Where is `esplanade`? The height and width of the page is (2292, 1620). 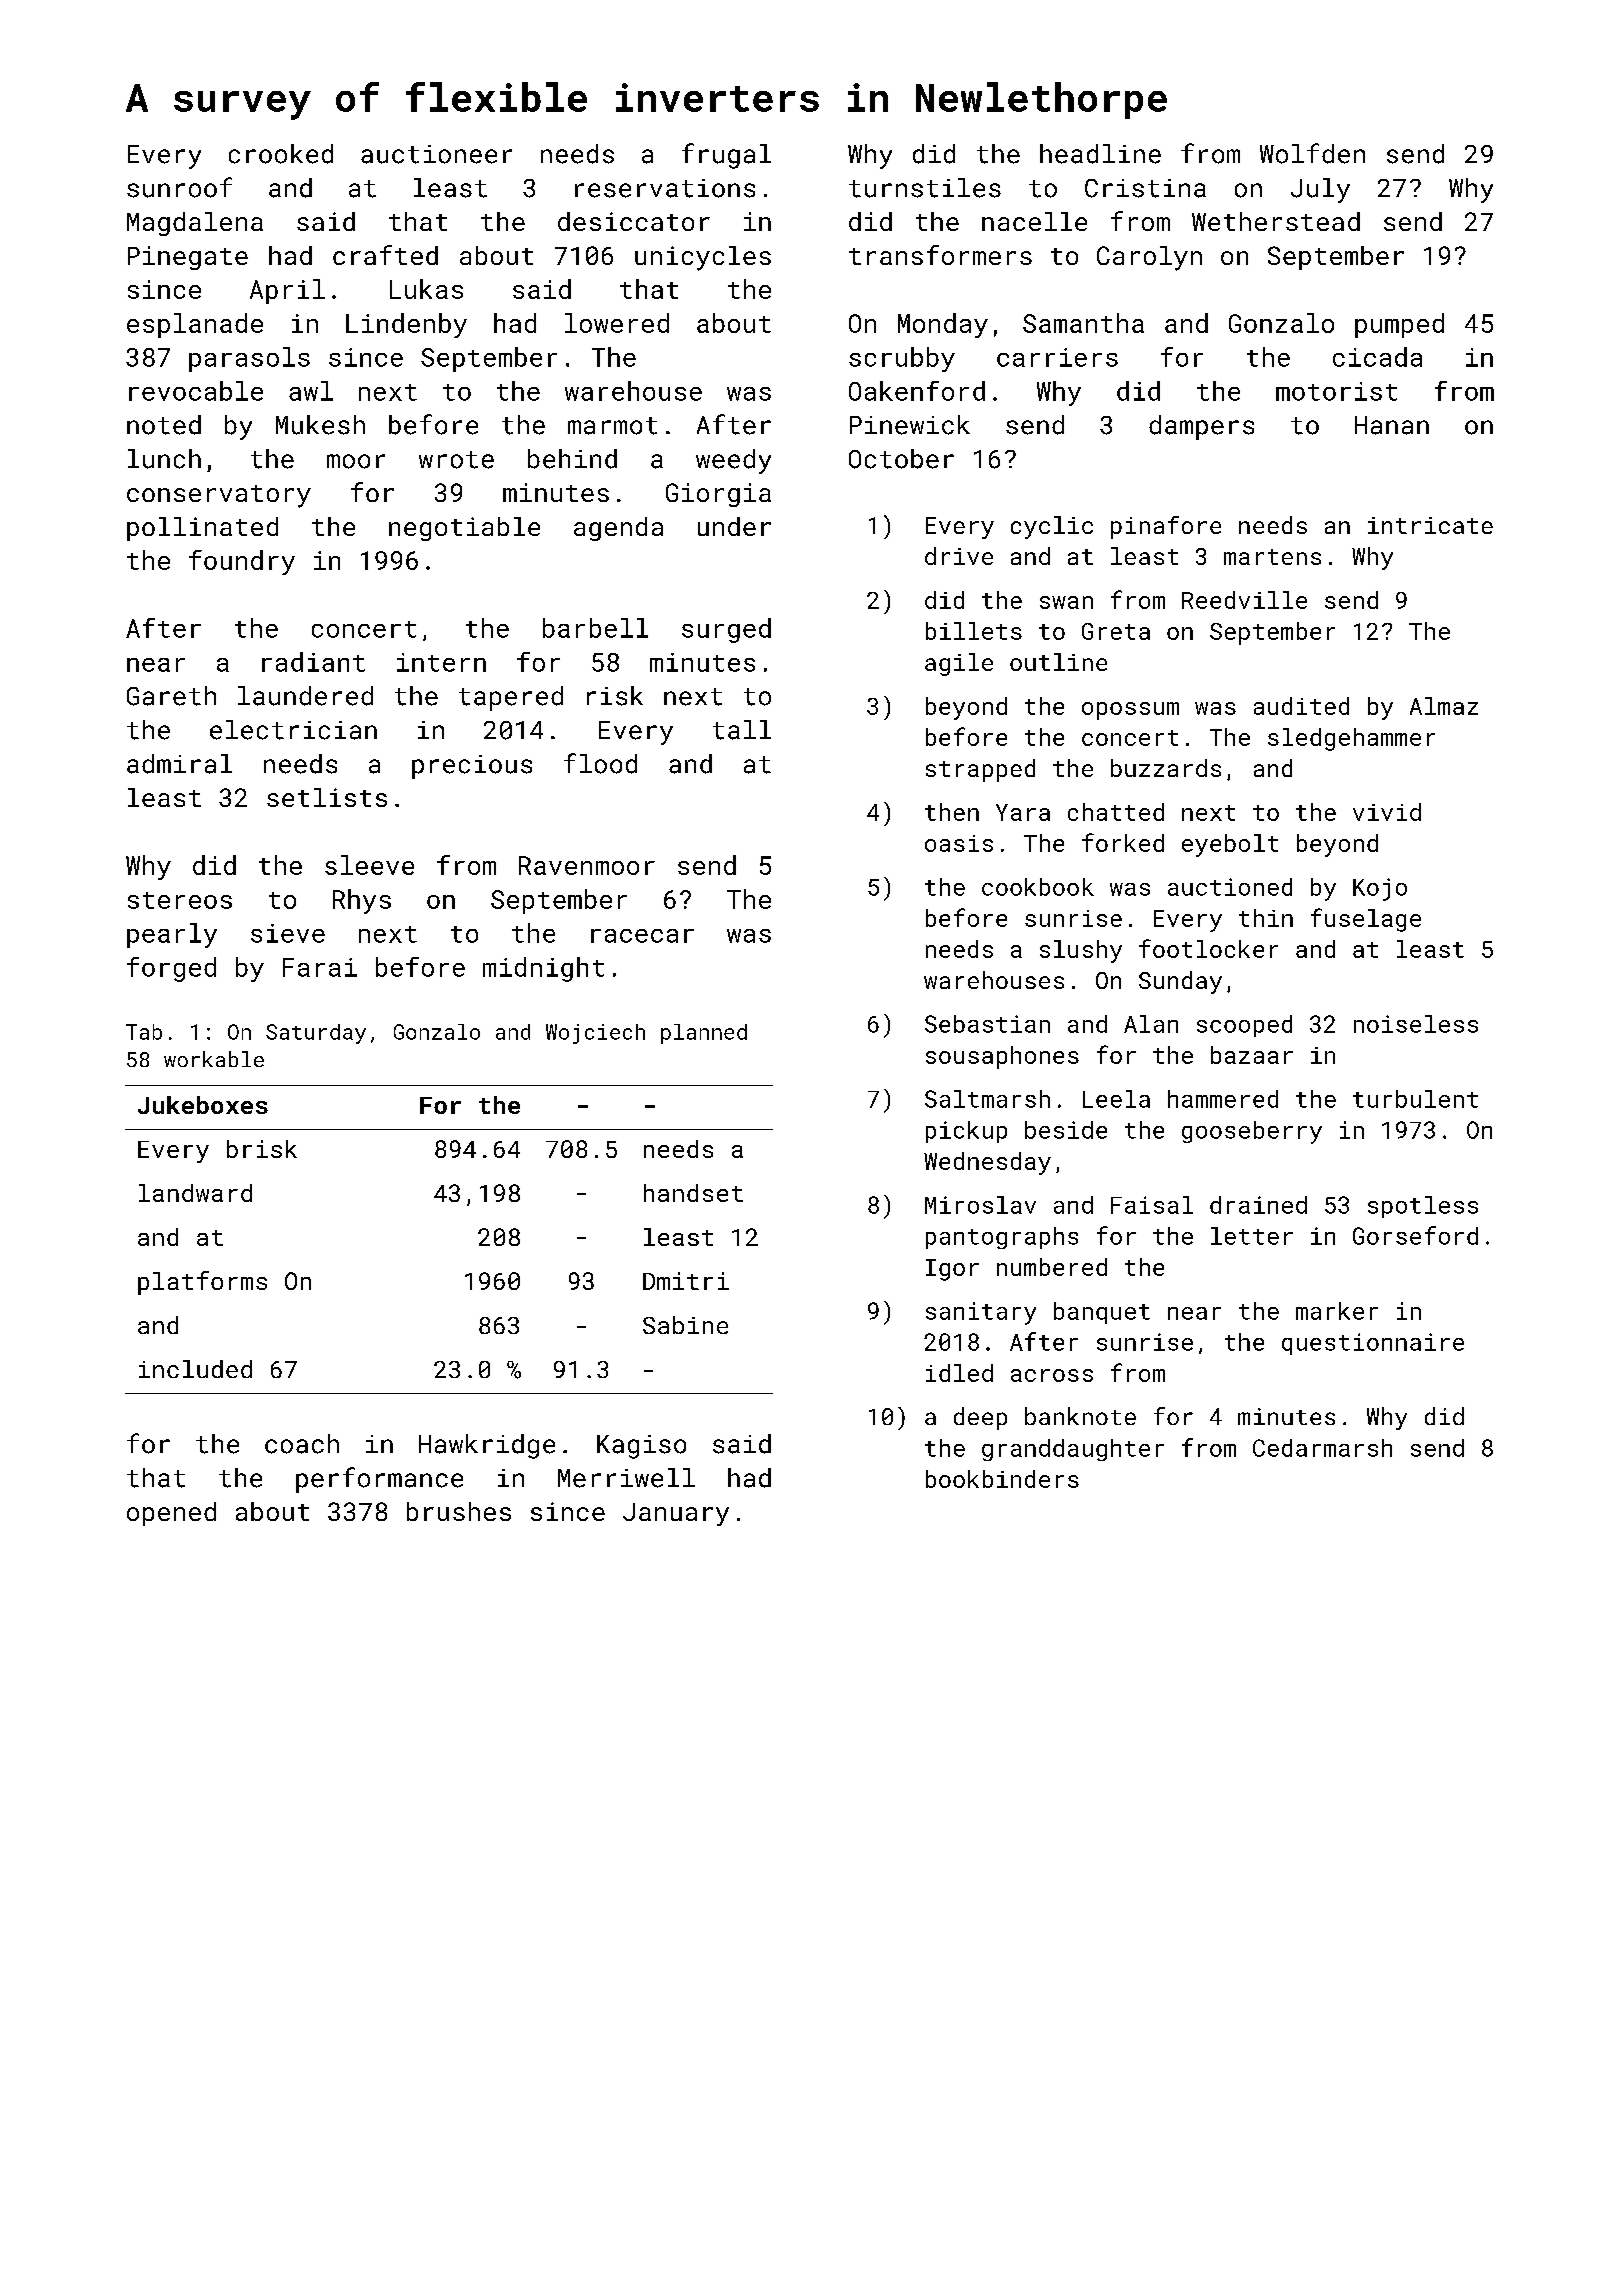
esplanade is located at coordinates (195, 325).
